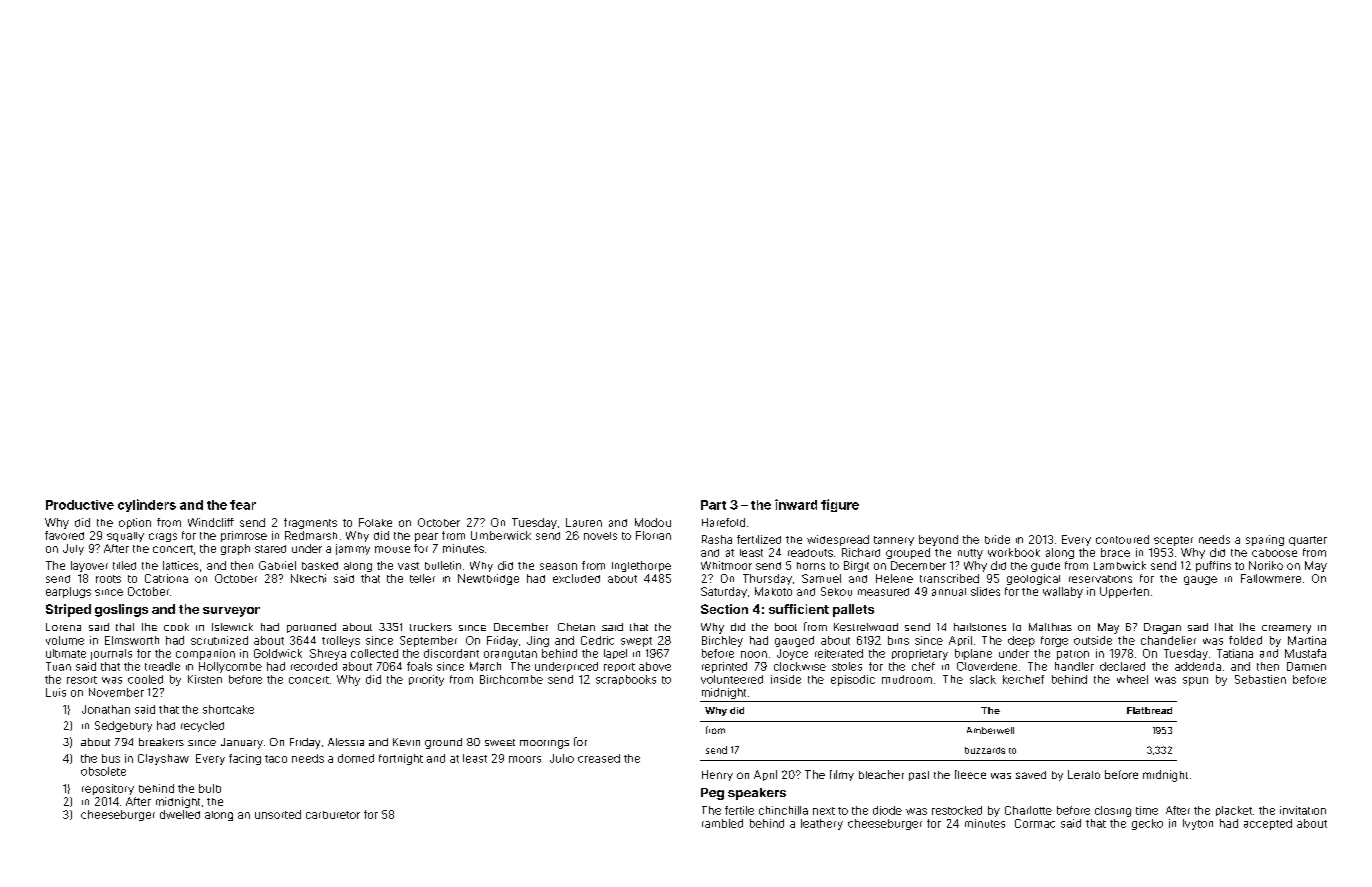 This document has height=887, width=1372. I want to click on roots, so click(108, 579).
